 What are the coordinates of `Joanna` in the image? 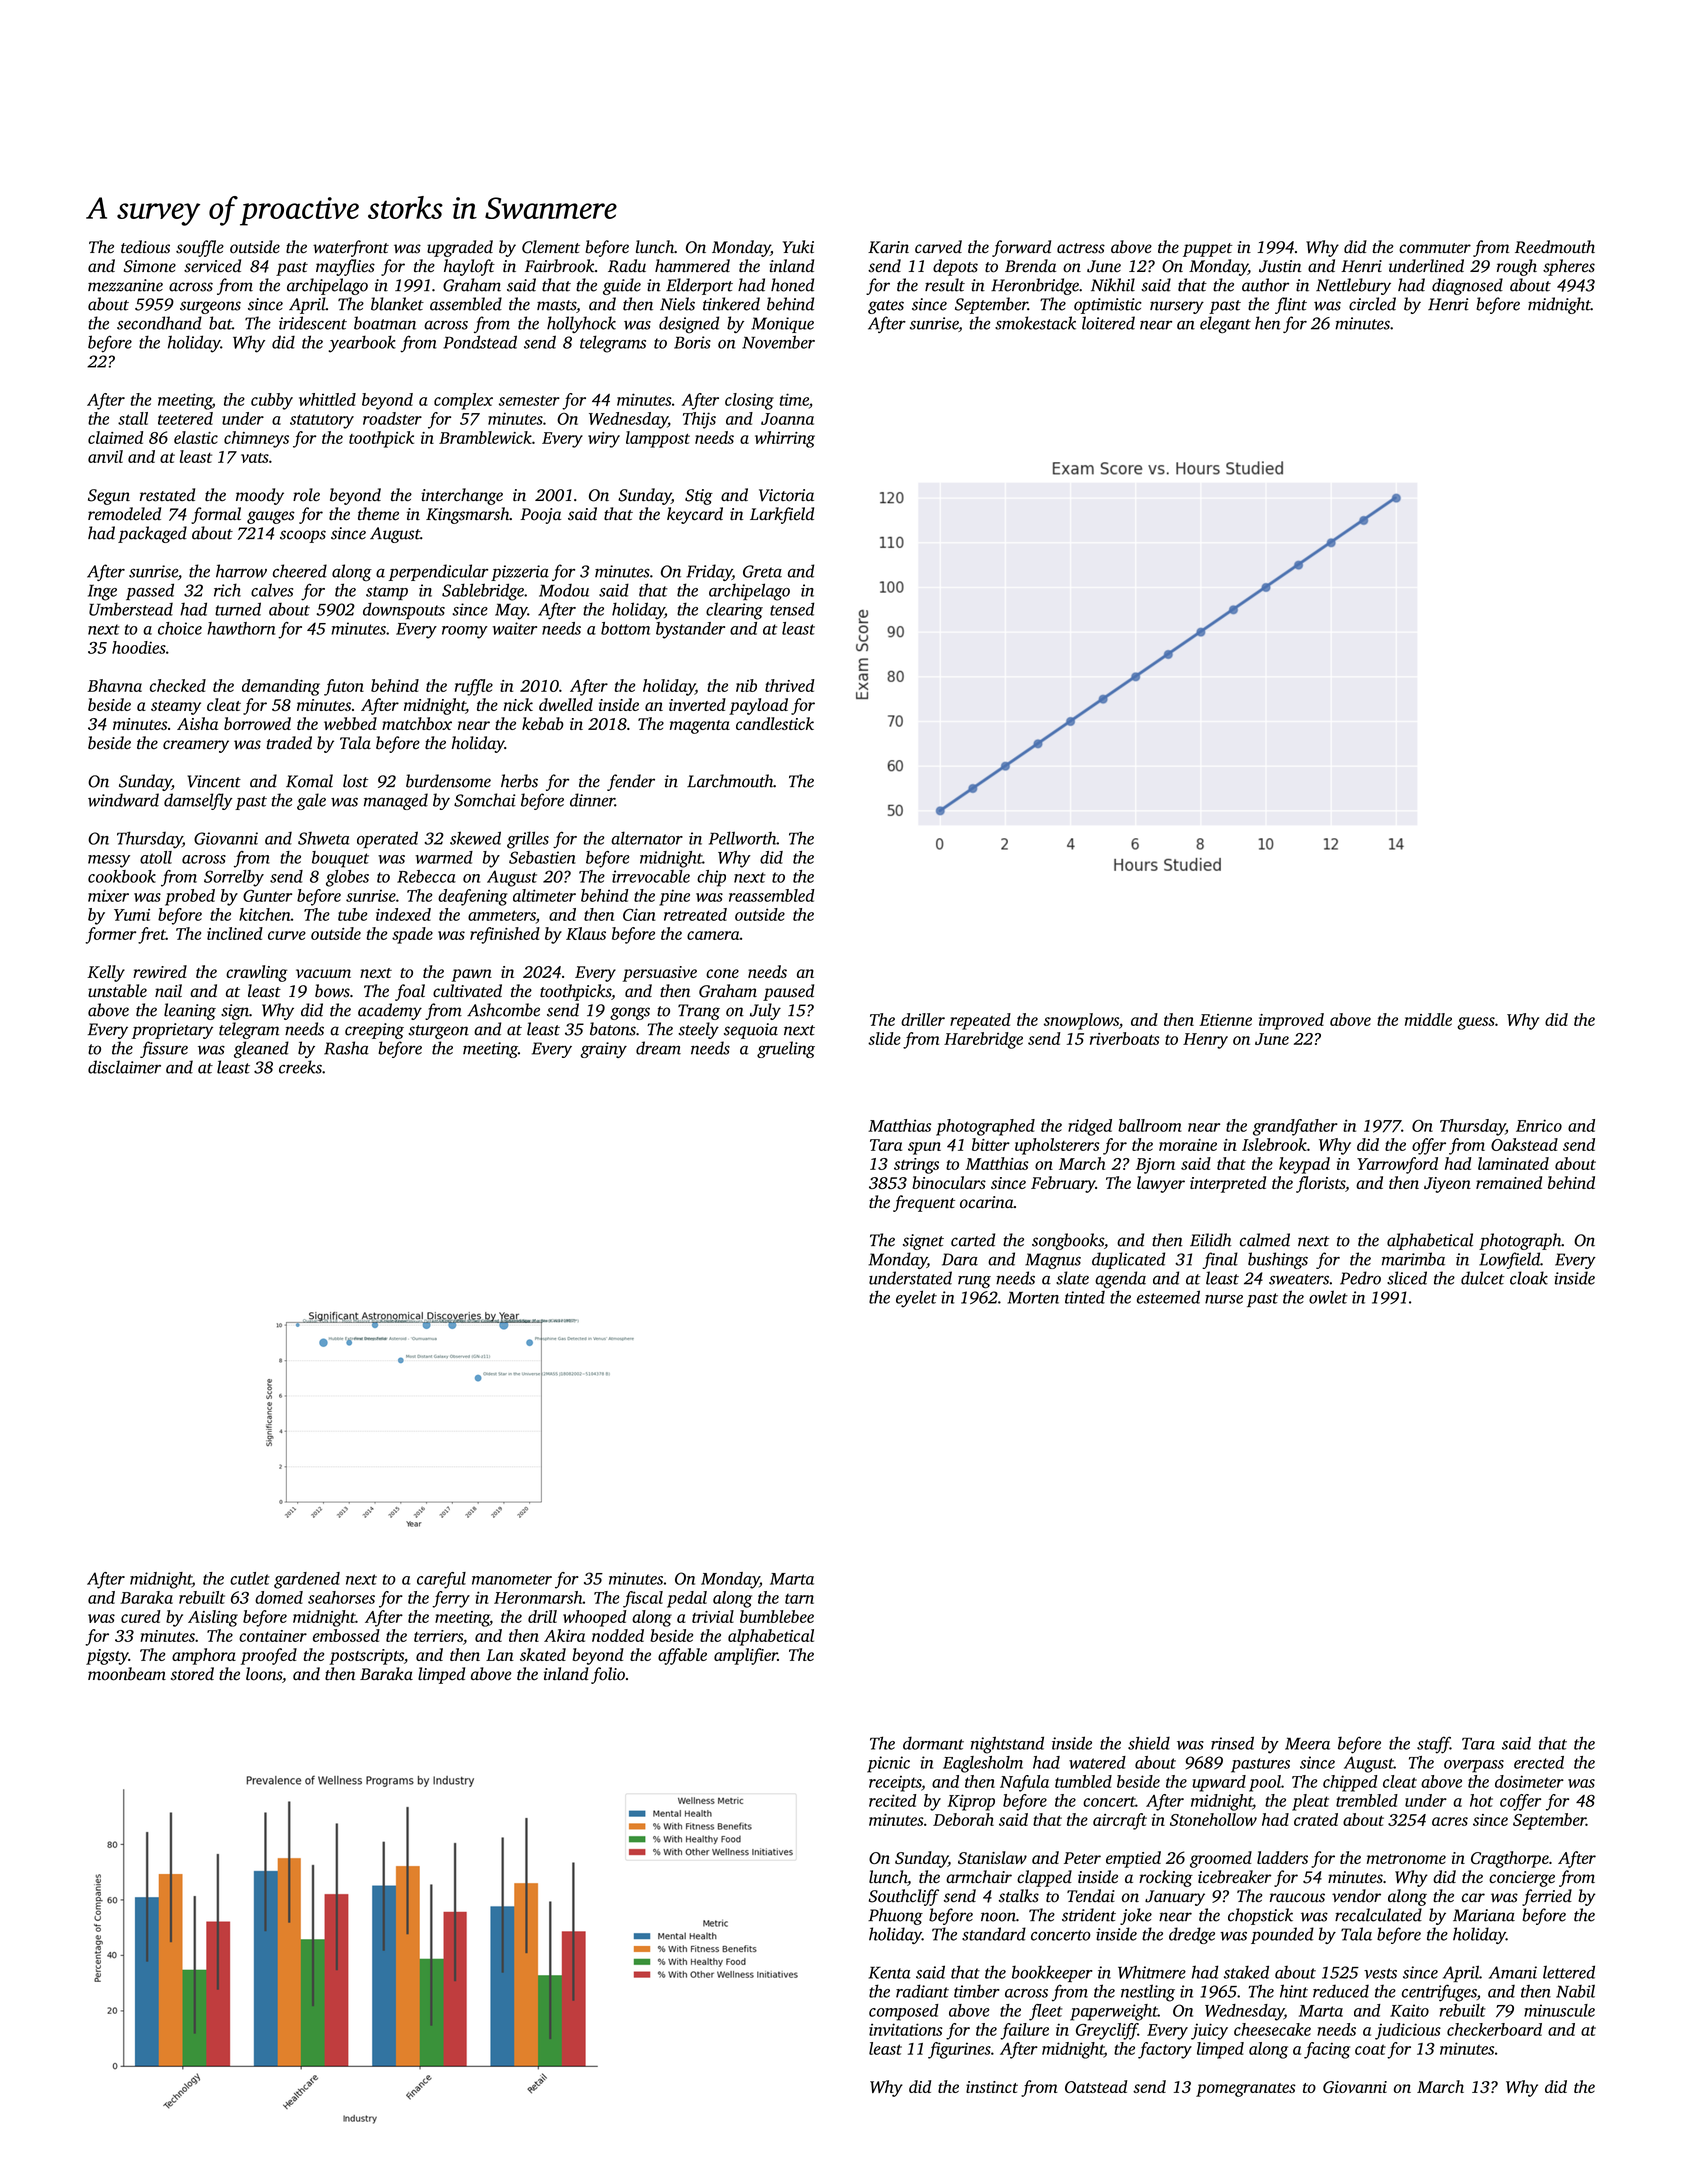 It's located at (787, 419).
